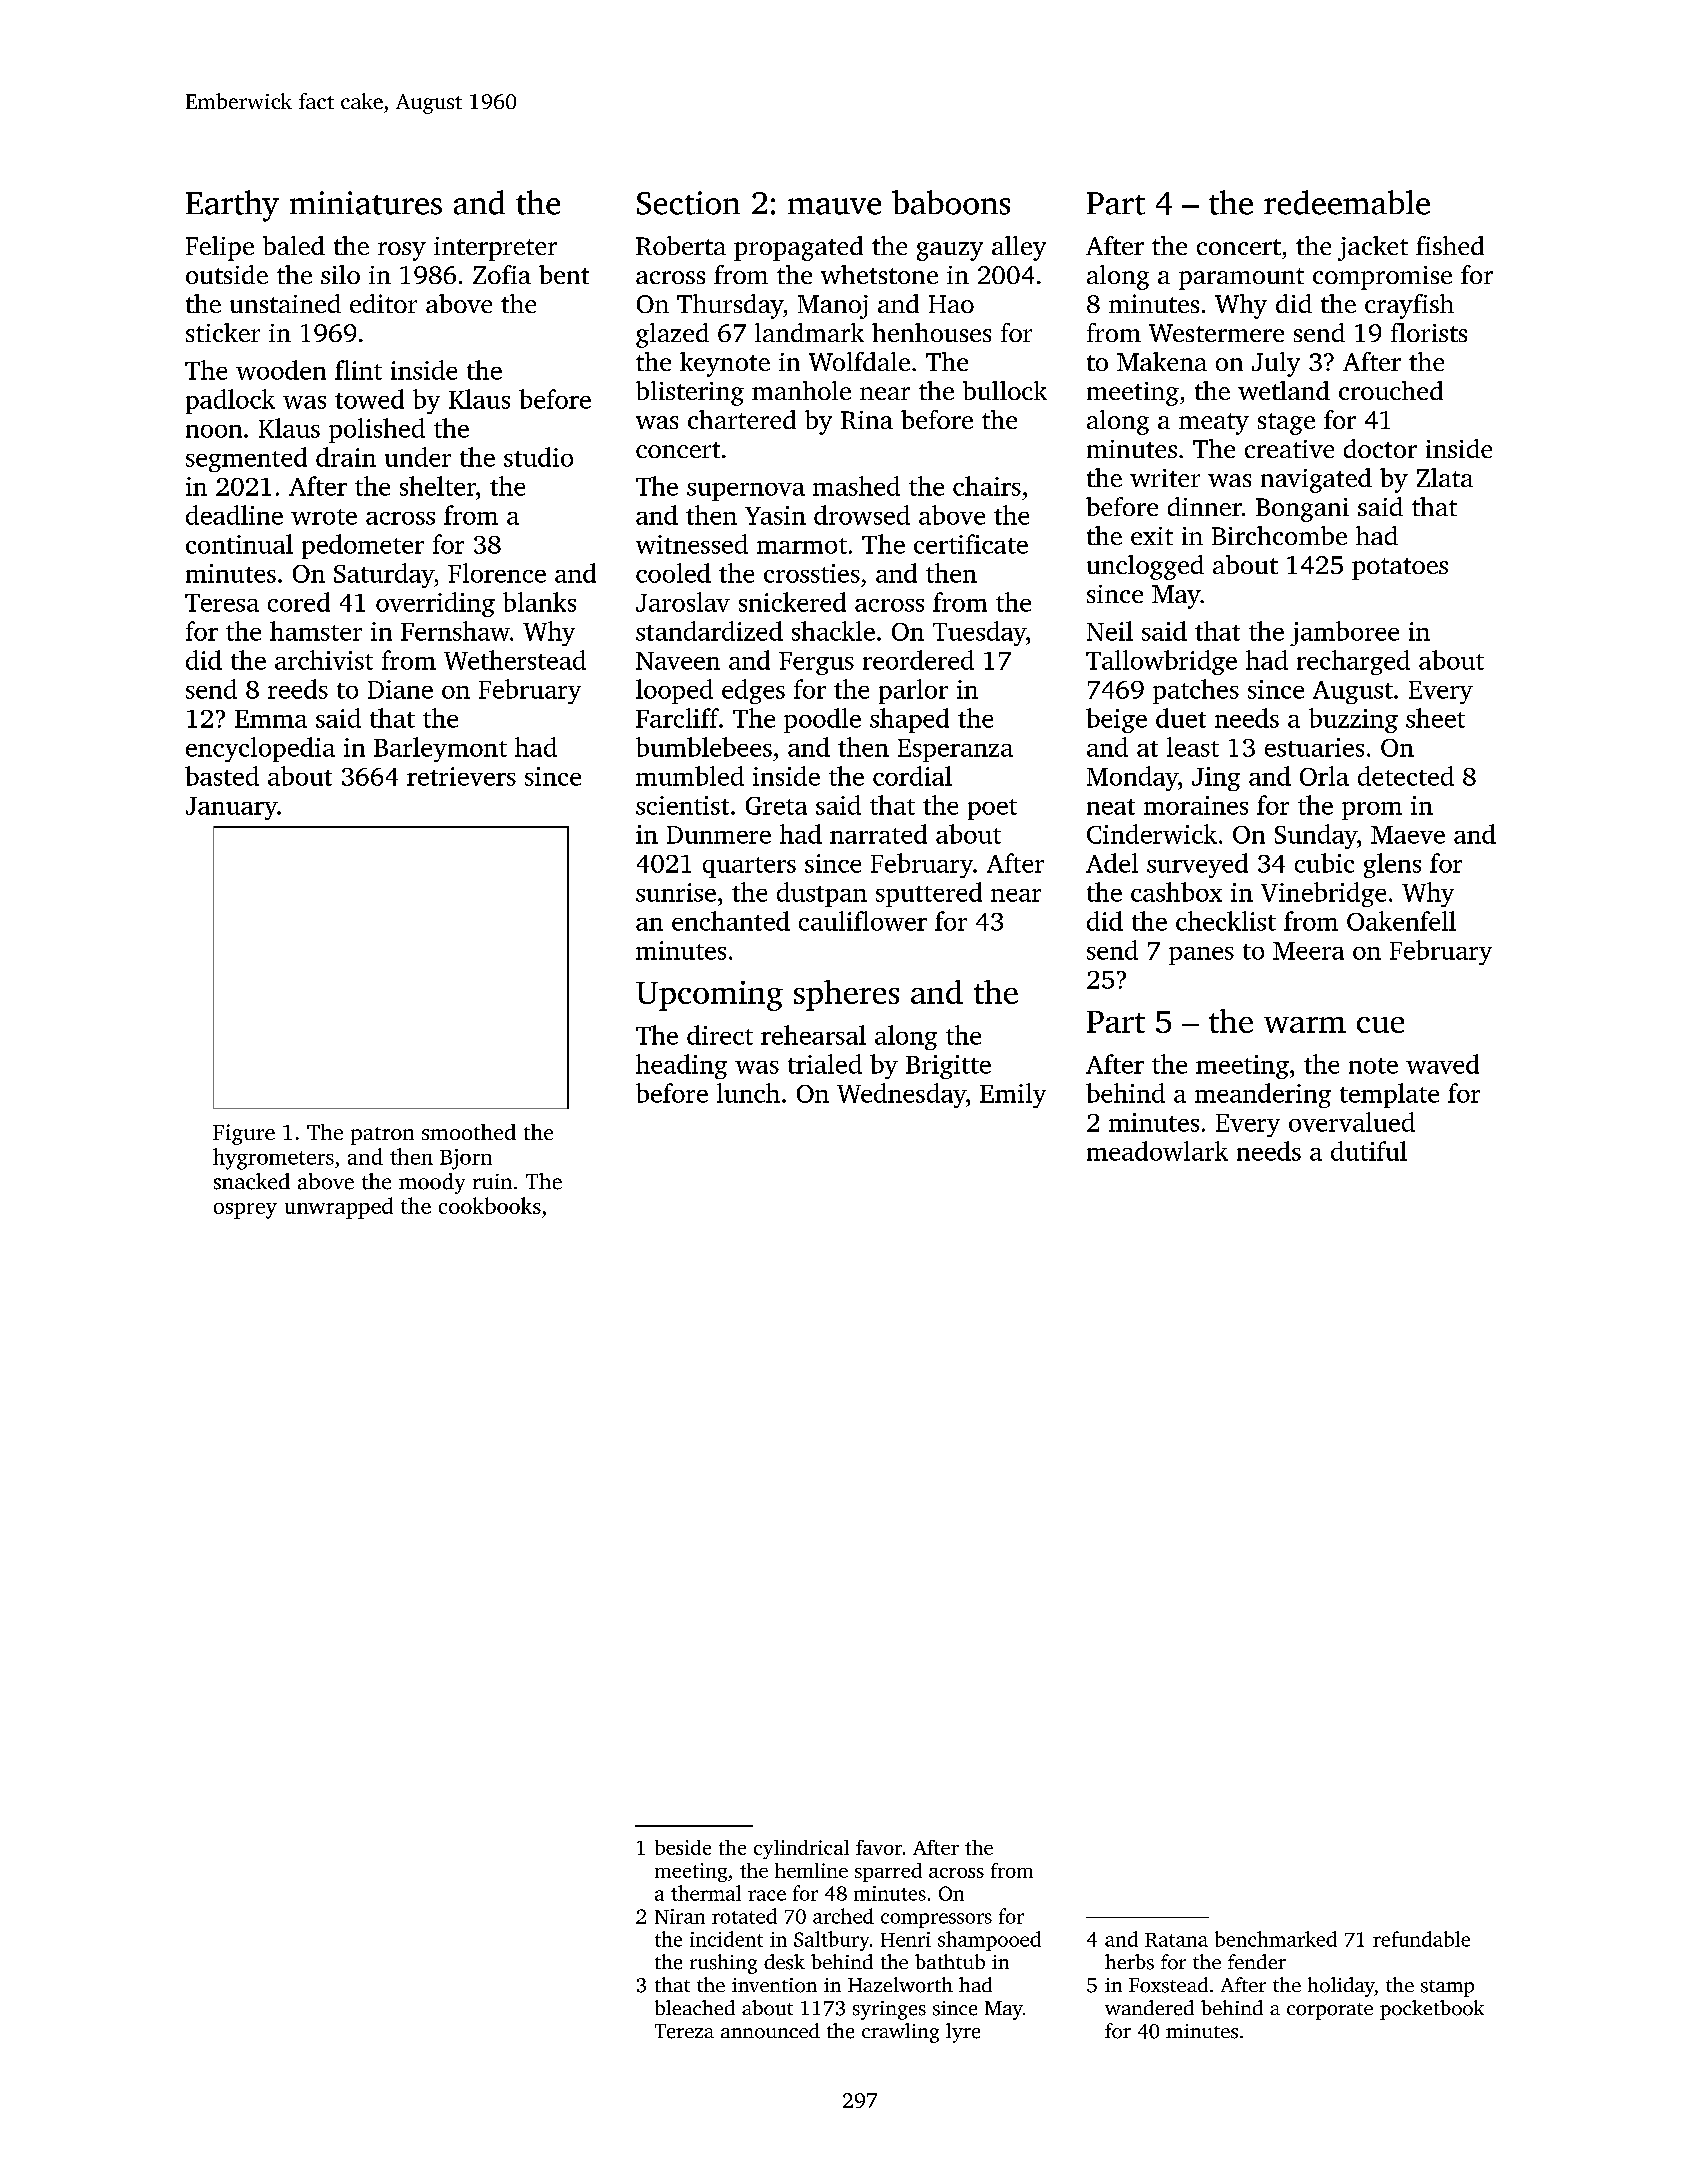  Describe the element at coordinates (863, 921) in the document. I see `cauliflower` at that location.
